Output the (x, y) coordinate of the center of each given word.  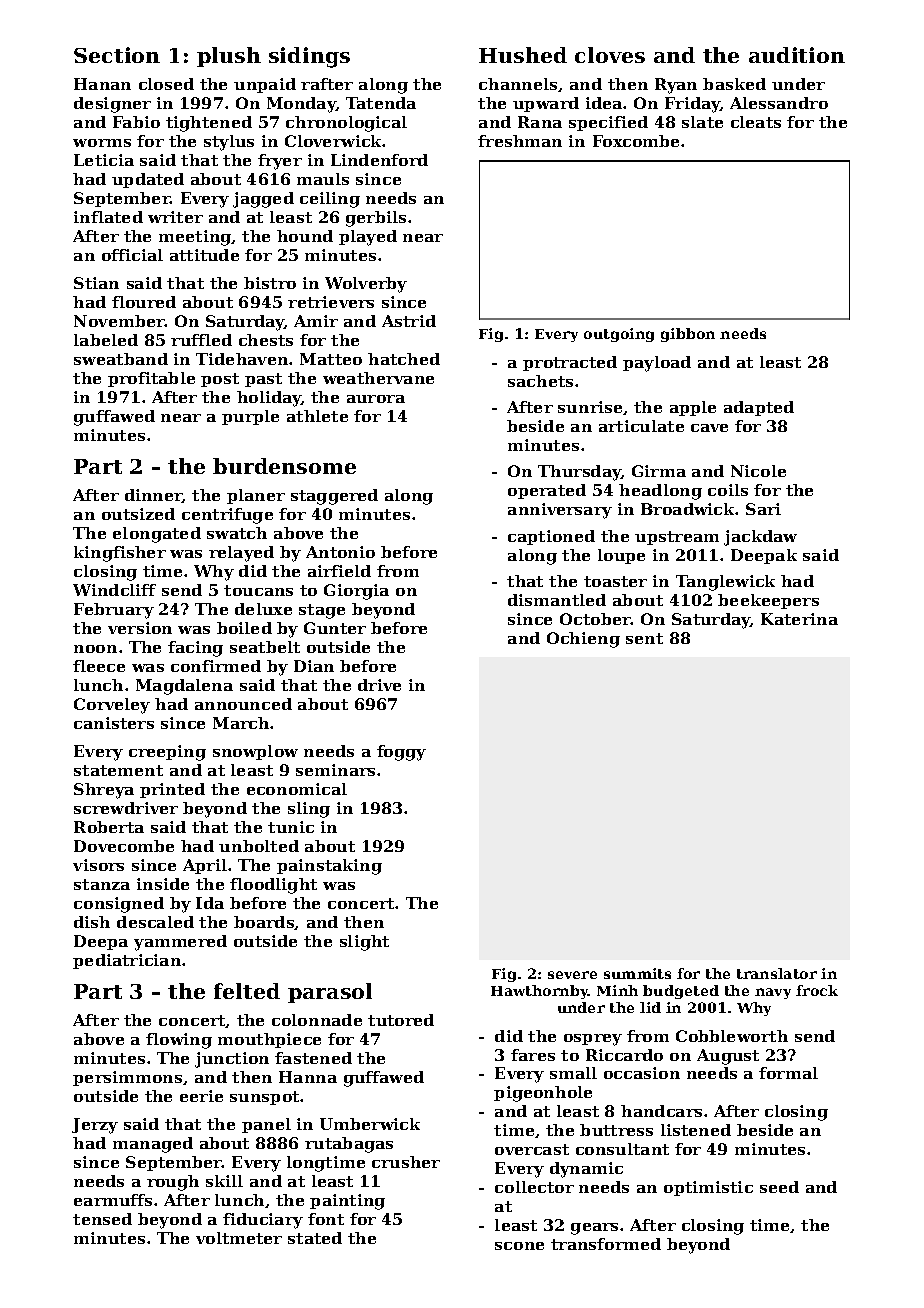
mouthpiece (269, 1040)
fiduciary (263, 1221)
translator (777, 973)
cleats (756, 122)
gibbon (688, 335)
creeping (167, 753)
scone (519, 1246)
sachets (540, 381)
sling (309, 810)
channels (518, 84)
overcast (532, 1149)
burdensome (284, 466)
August (728, 1057)
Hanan (102, 84)
